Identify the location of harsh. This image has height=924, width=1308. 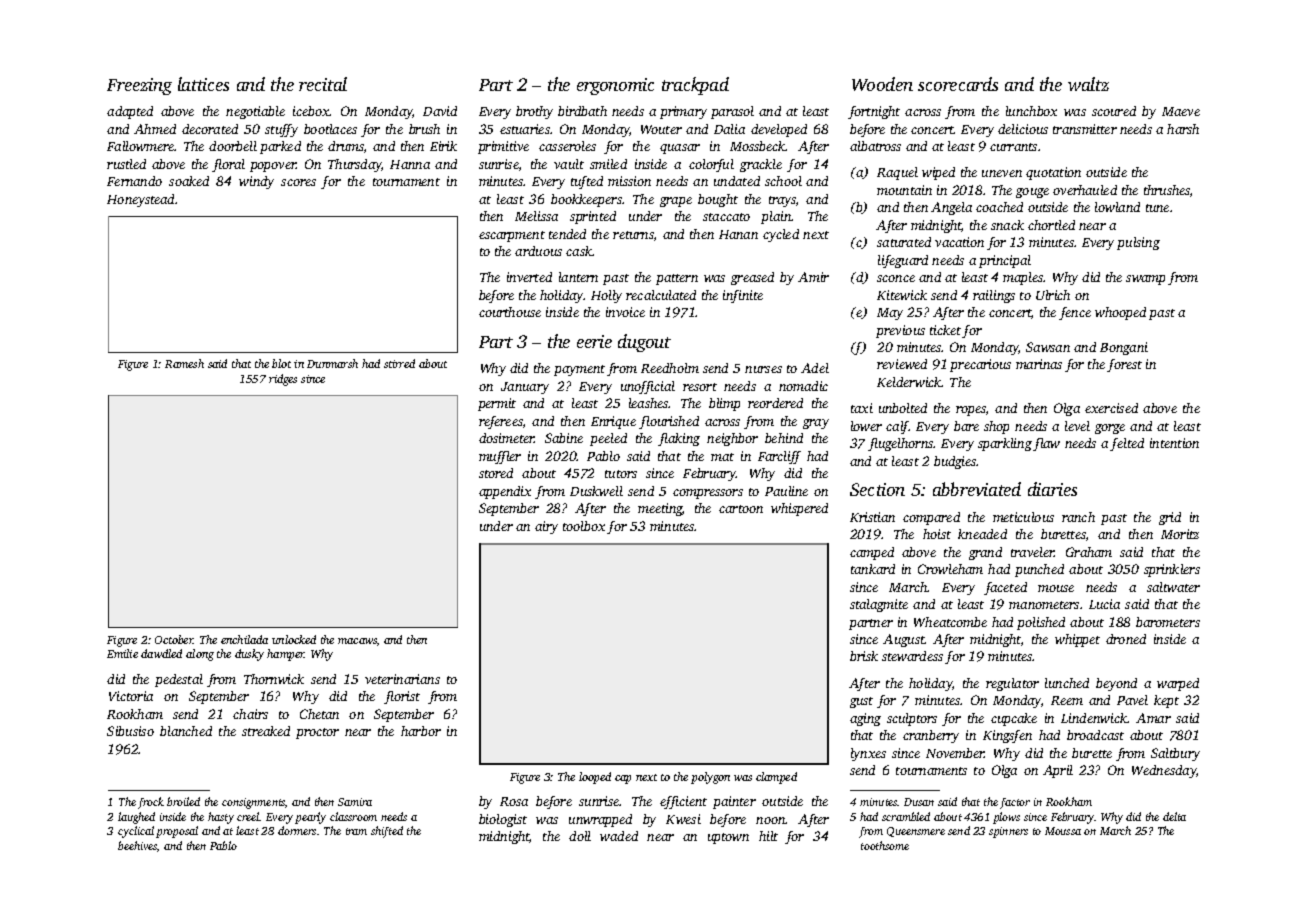
(1183, 129).
